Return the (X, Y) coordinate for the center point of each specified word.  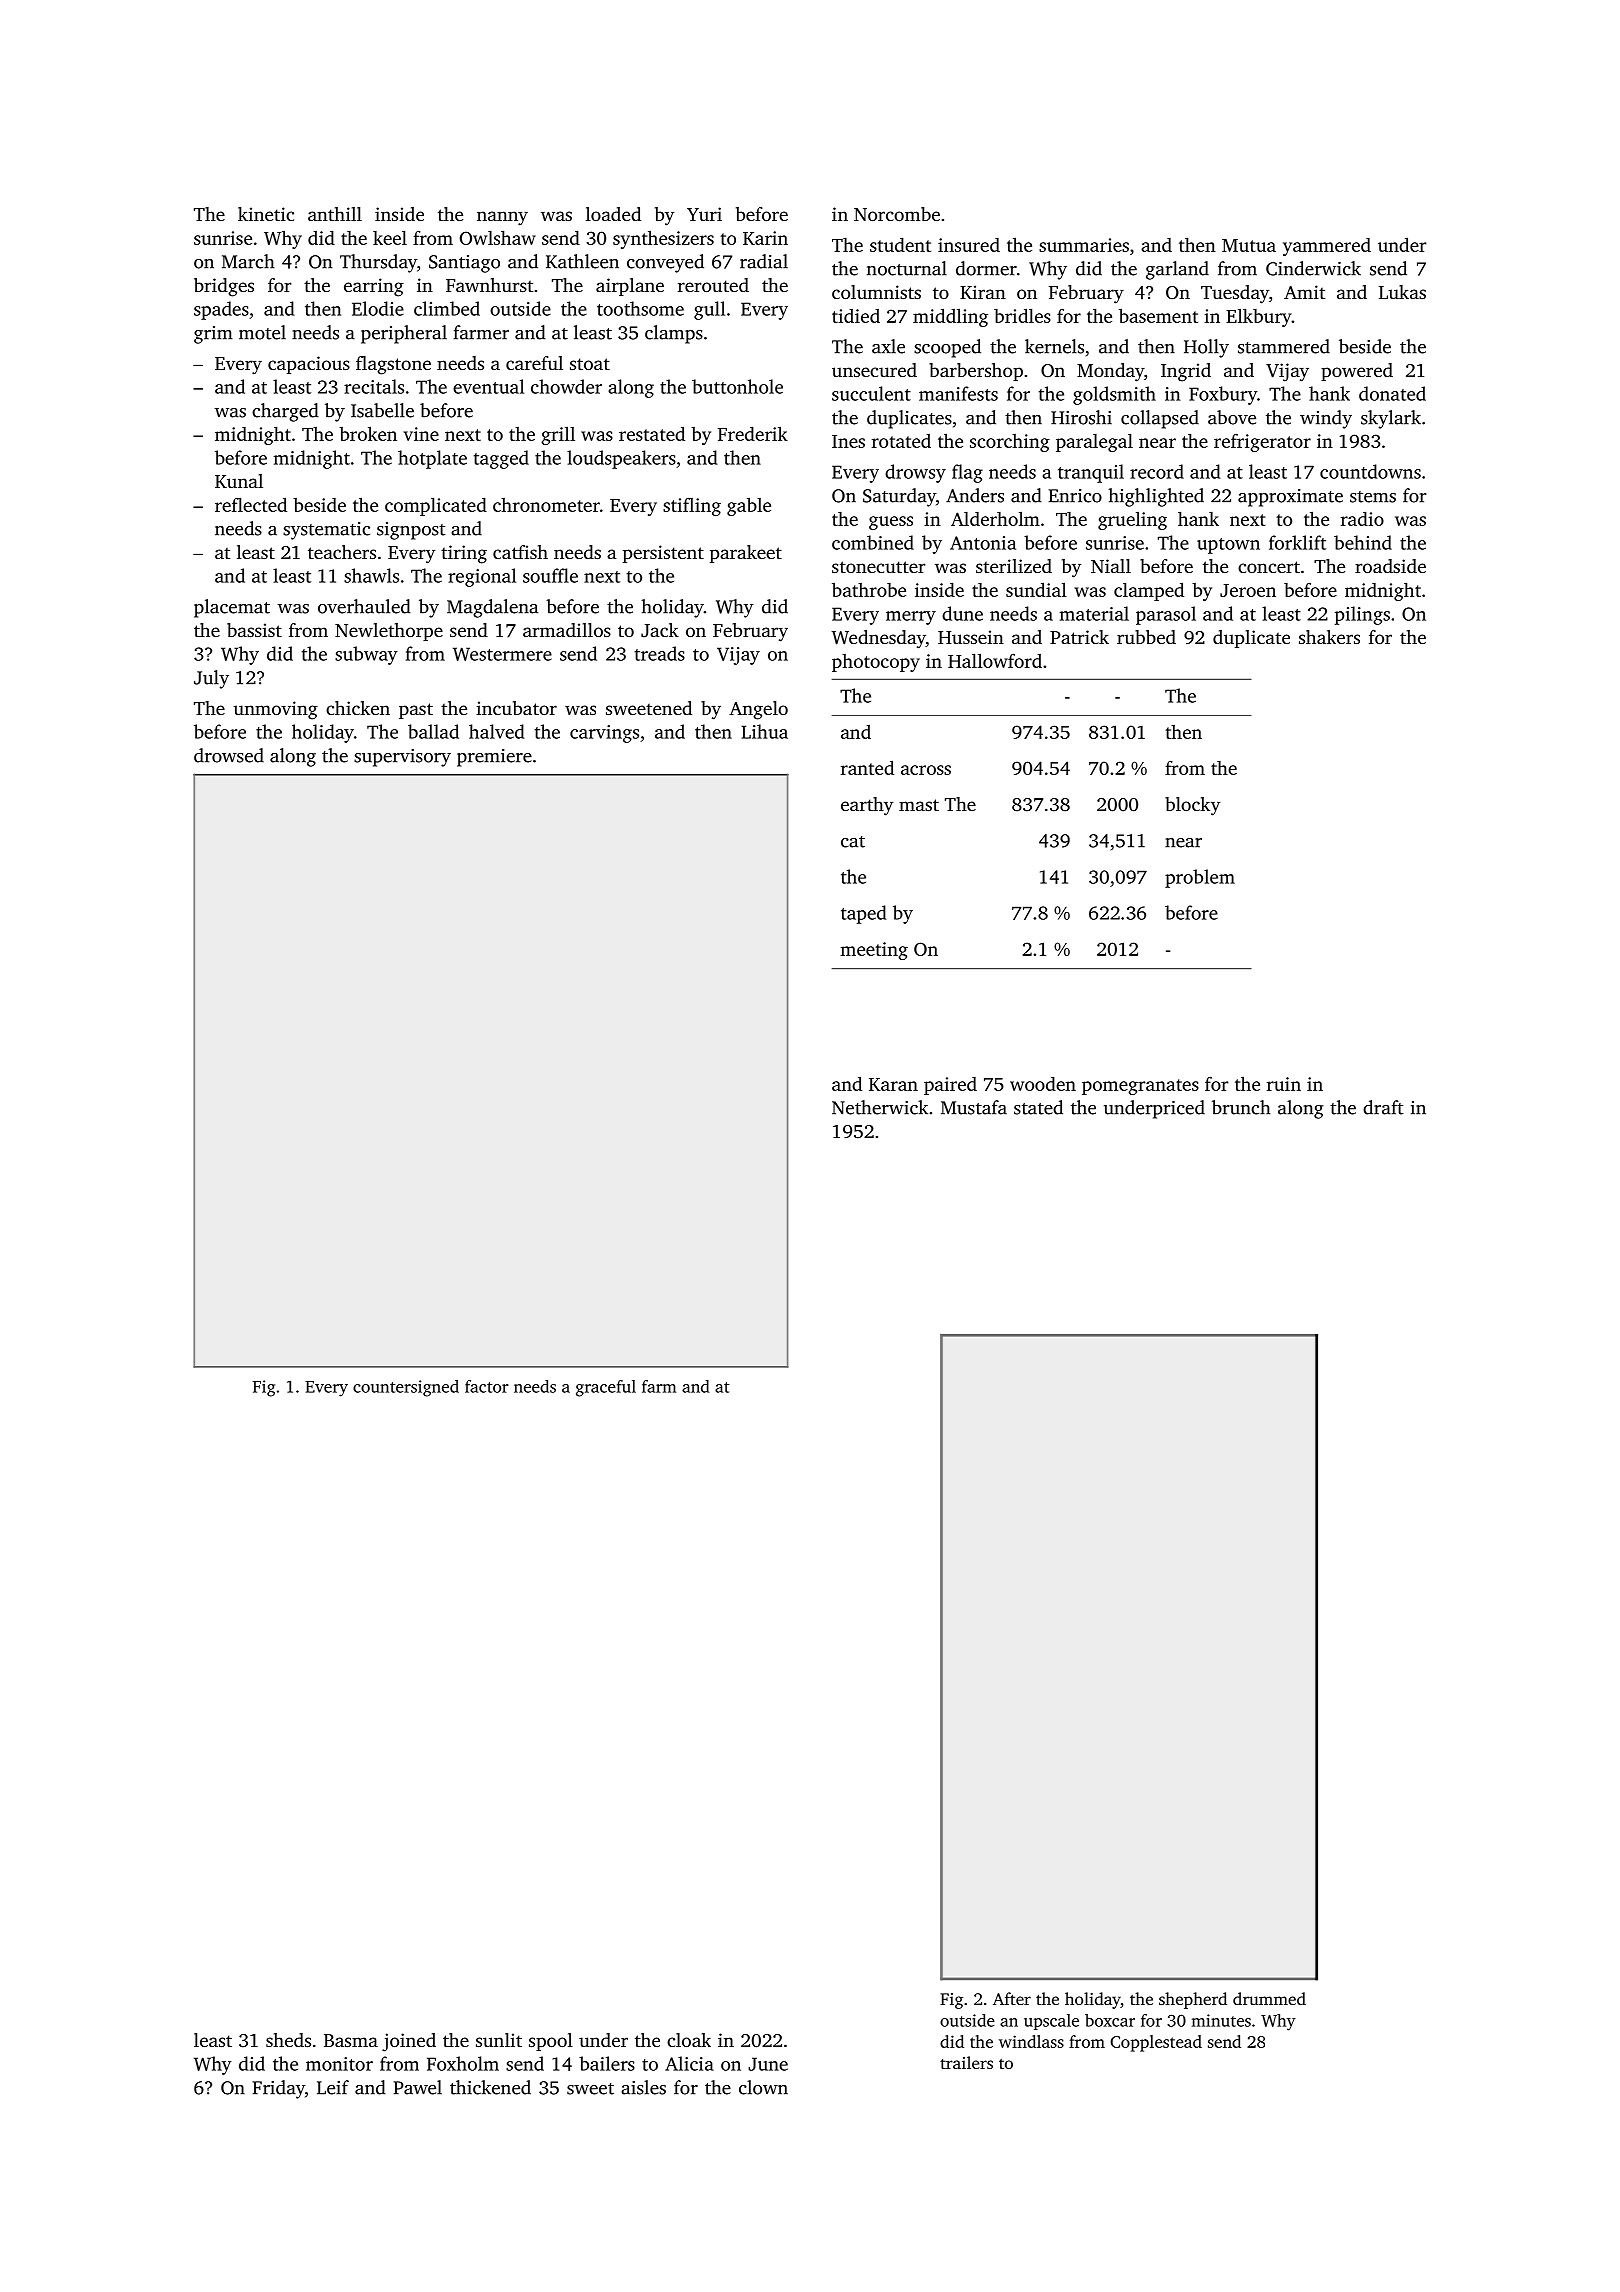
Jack (660, 630)
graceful (606, 1388)
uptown (1228, 546)
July (211, 679)
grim (213, 335)
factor (487, 1386)
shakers (1329, 637)
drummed (1269, 1998)
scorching (1010, 443)
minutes (1221, 2020)
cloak (689, 2040)
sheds (288, 2040)
